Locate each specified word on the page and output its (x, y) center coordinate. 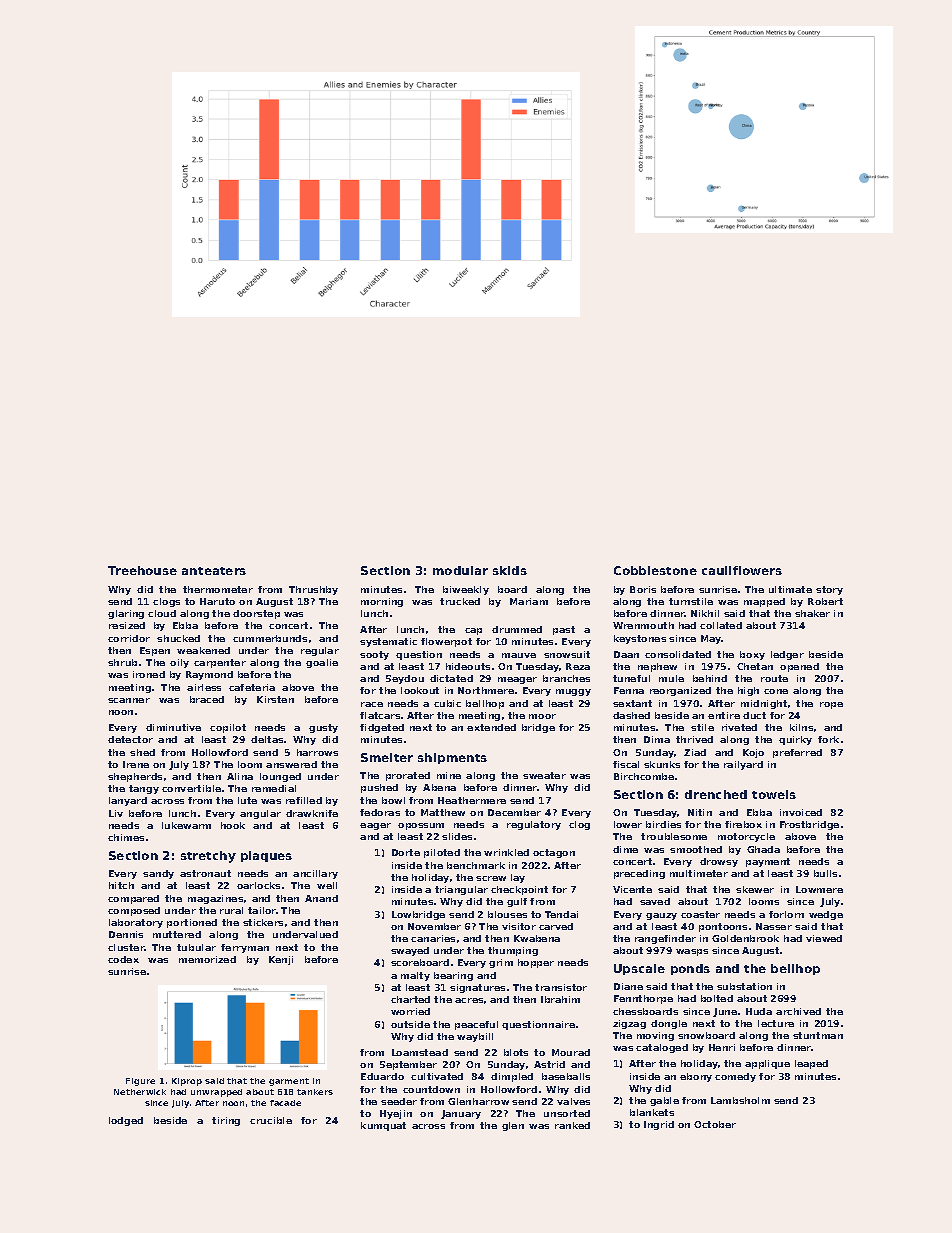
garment (289, 1082)
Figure (140, 1082)
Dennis (126, 934)
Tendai (561, 914)
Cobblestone (655, 570)
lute (247, 800)
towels (774, 794)
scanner (129, 700)
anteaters (214, 571)
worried (410, 1011)
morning (382, 602)
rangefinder (665, 939)
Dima (657, 739)
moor (542, 716)
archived (798, 1011)
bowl (393, 800)
